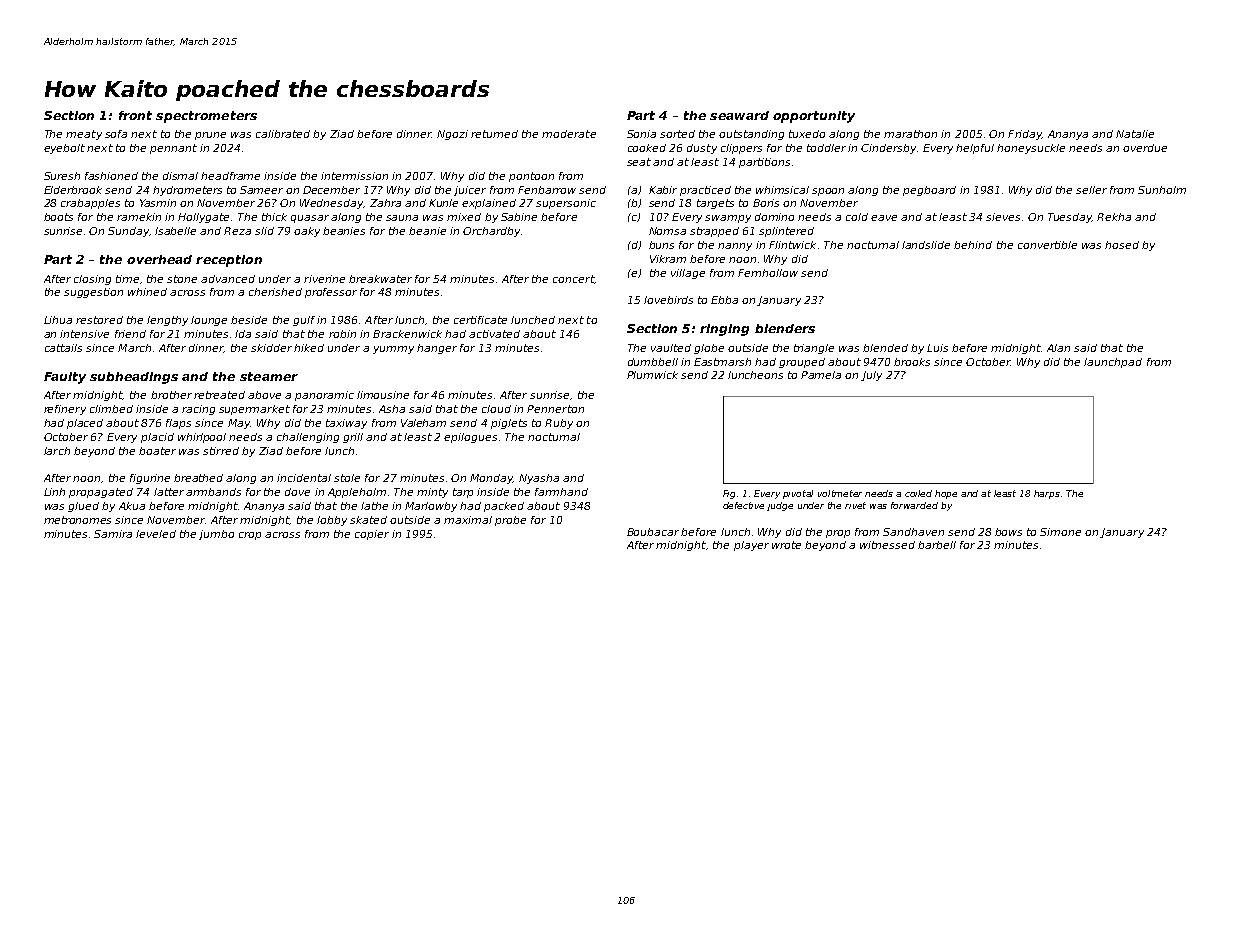  I want to click on copier, so click(372, 535).
